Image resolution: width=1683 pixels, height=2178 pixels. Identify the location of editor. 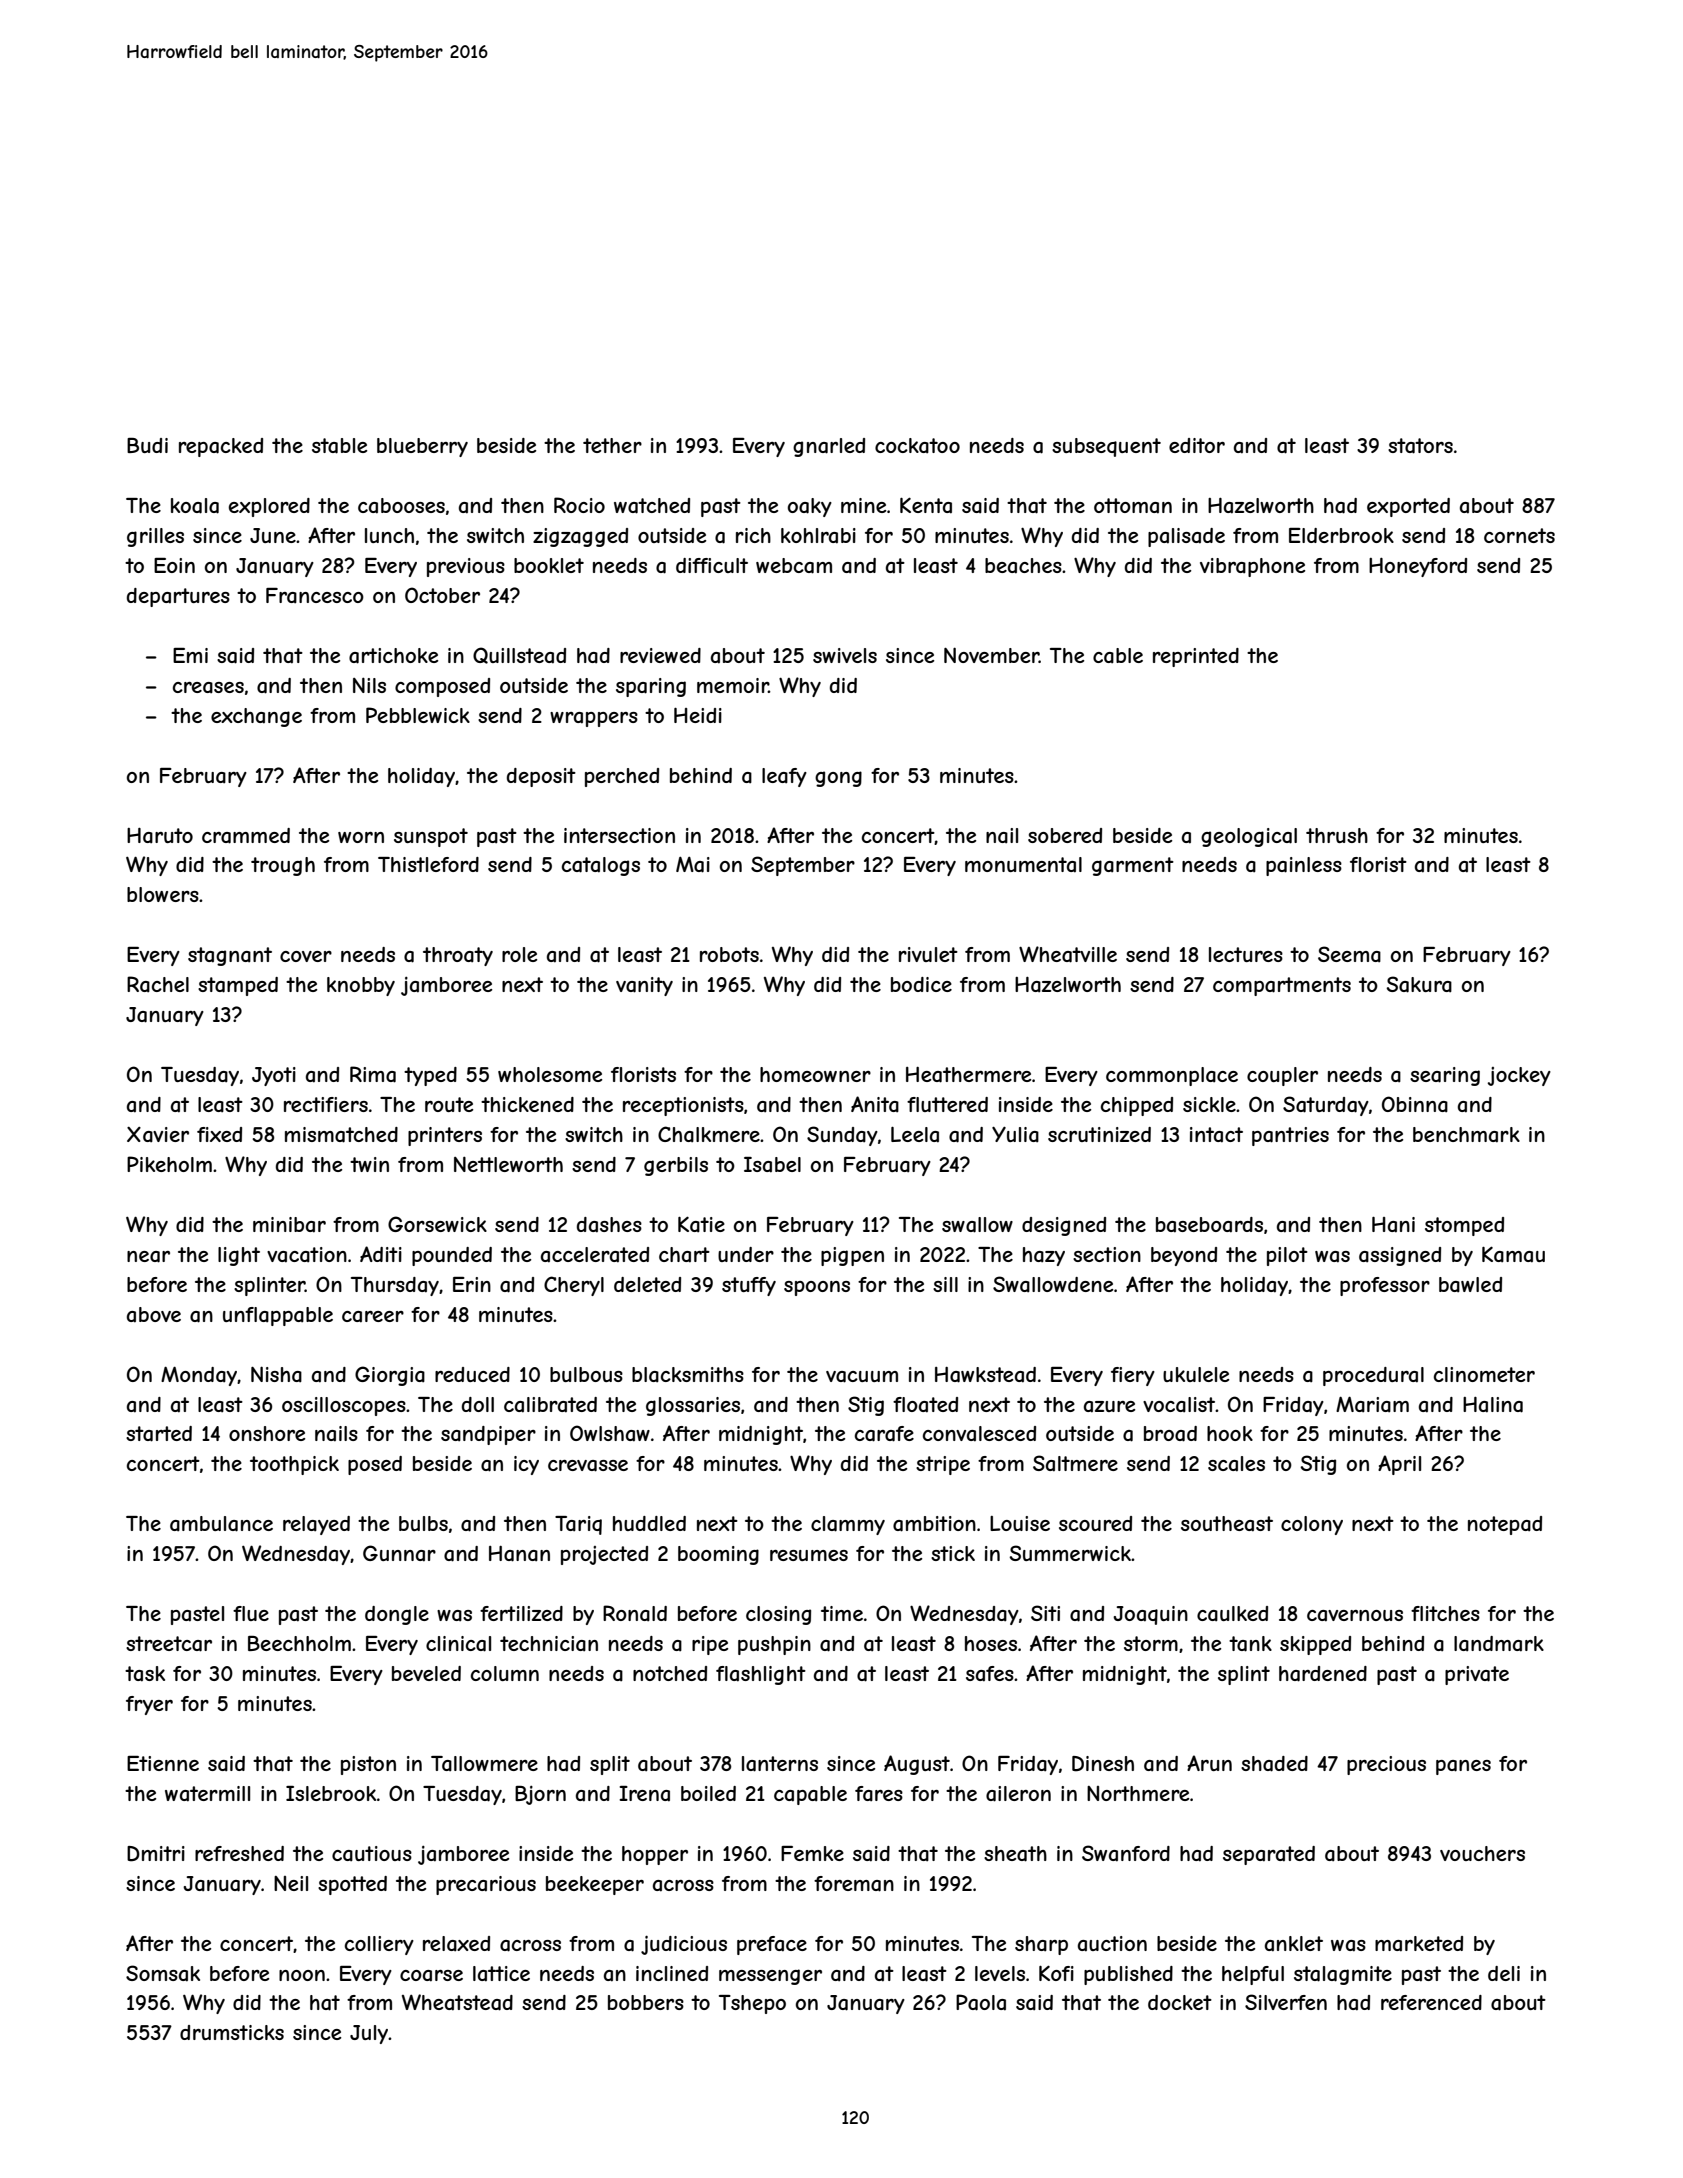
(1197, 445).
